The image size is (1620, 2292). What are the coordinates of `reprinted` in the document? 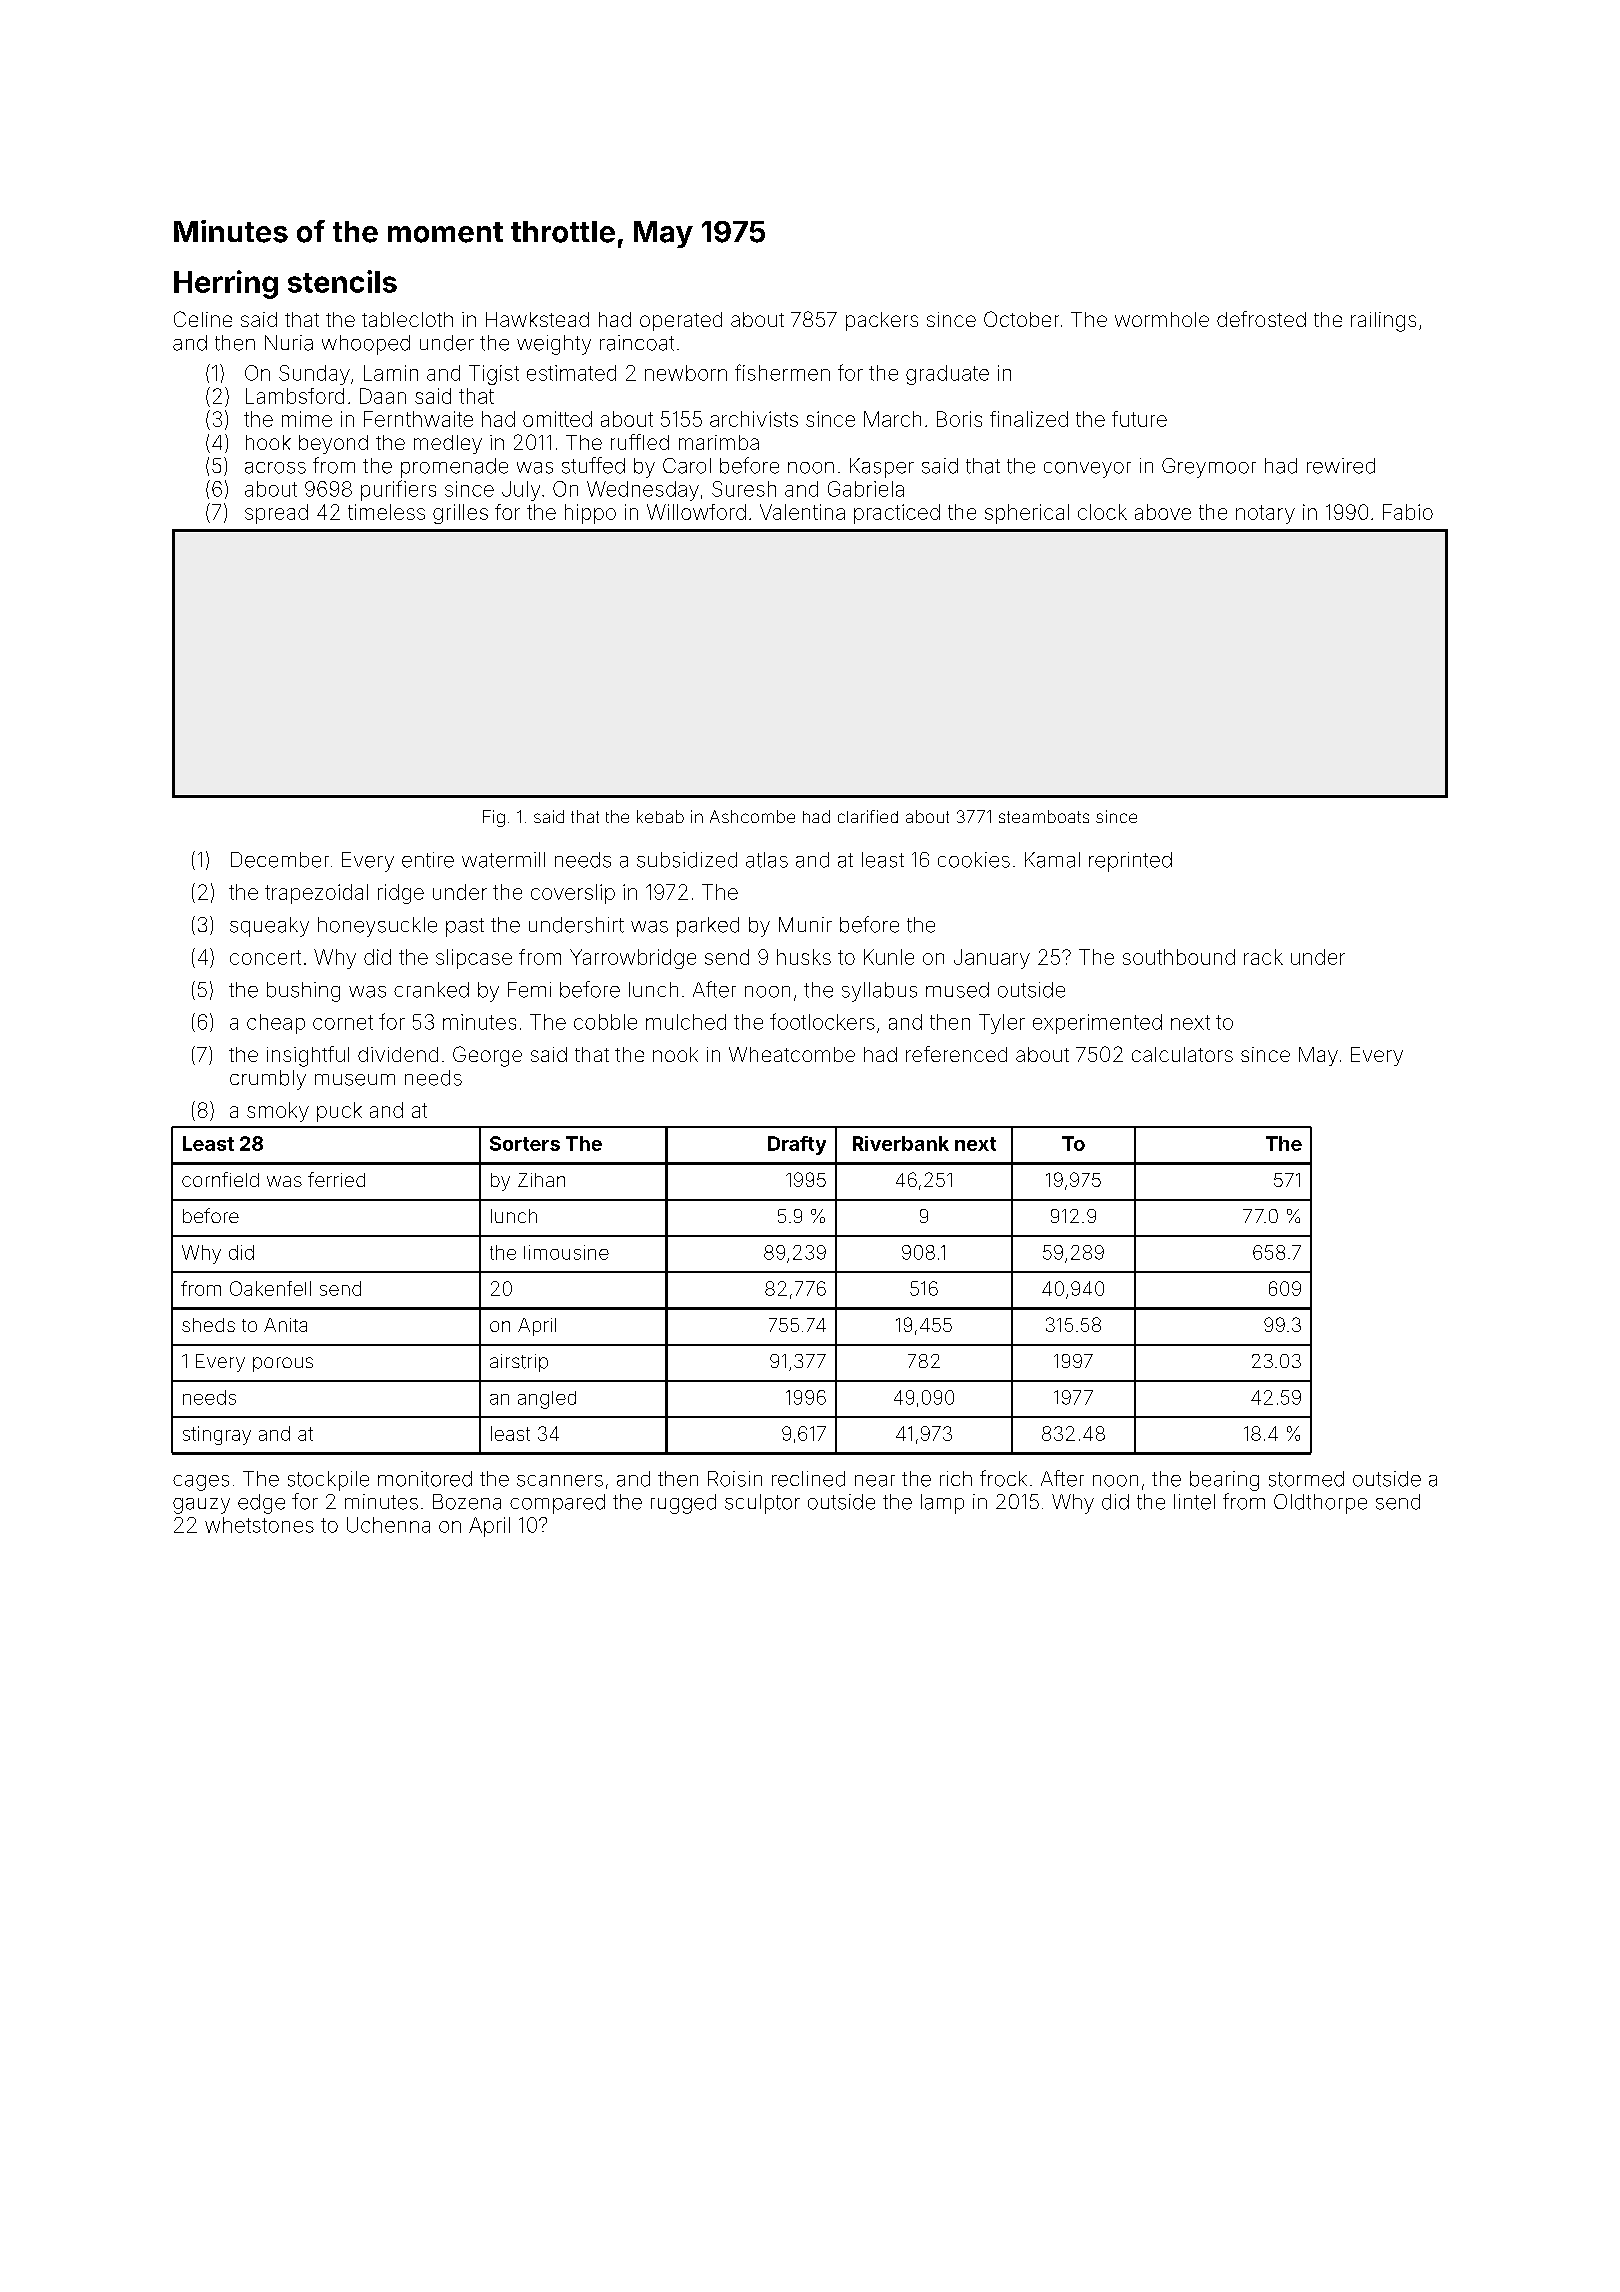 It's located at (1130, 862).
